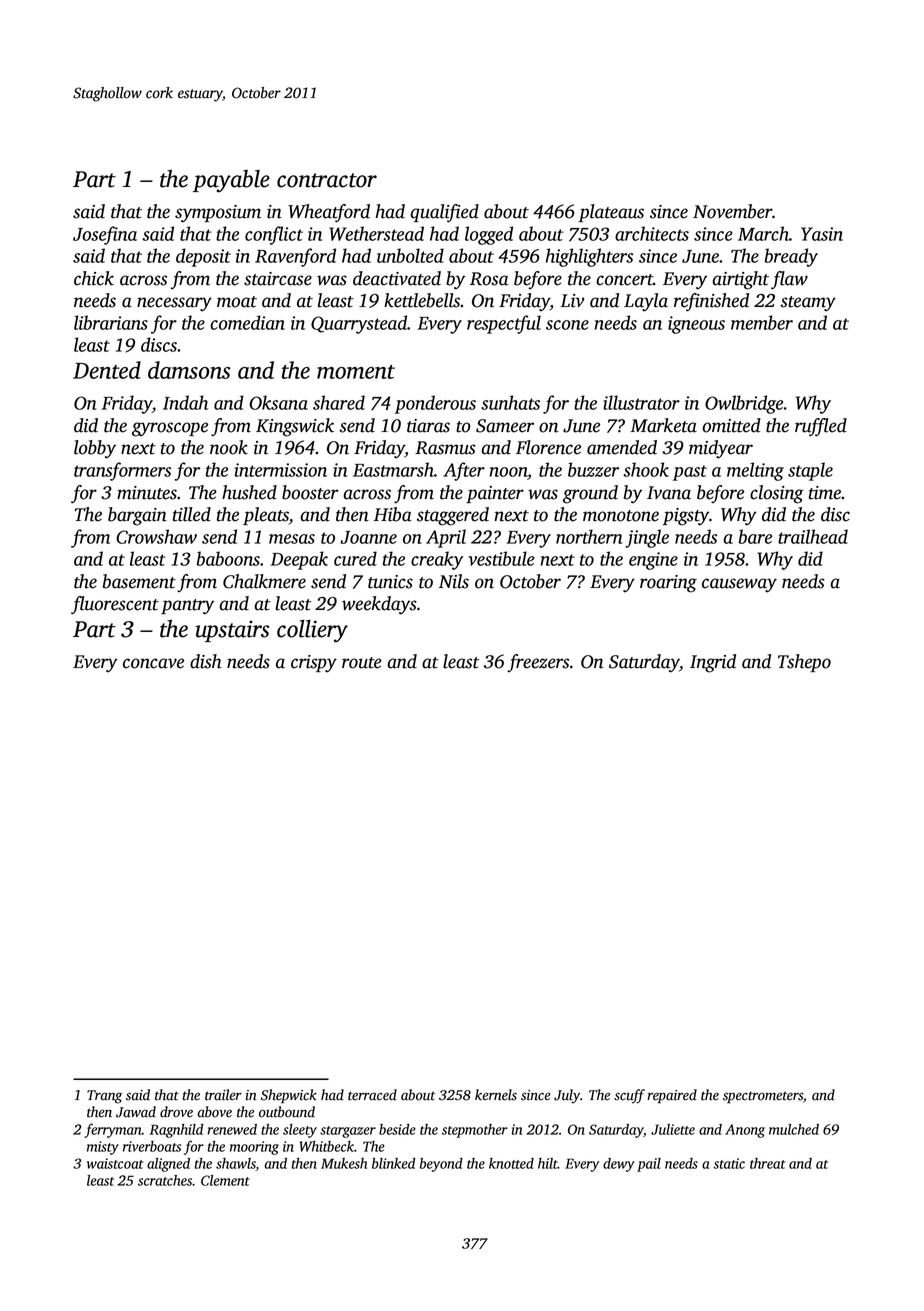 The image size is (924, 1311). What do you see at coordinates (95, 449) in the image?
I see `lobby` at bounding box center [95, 449].
